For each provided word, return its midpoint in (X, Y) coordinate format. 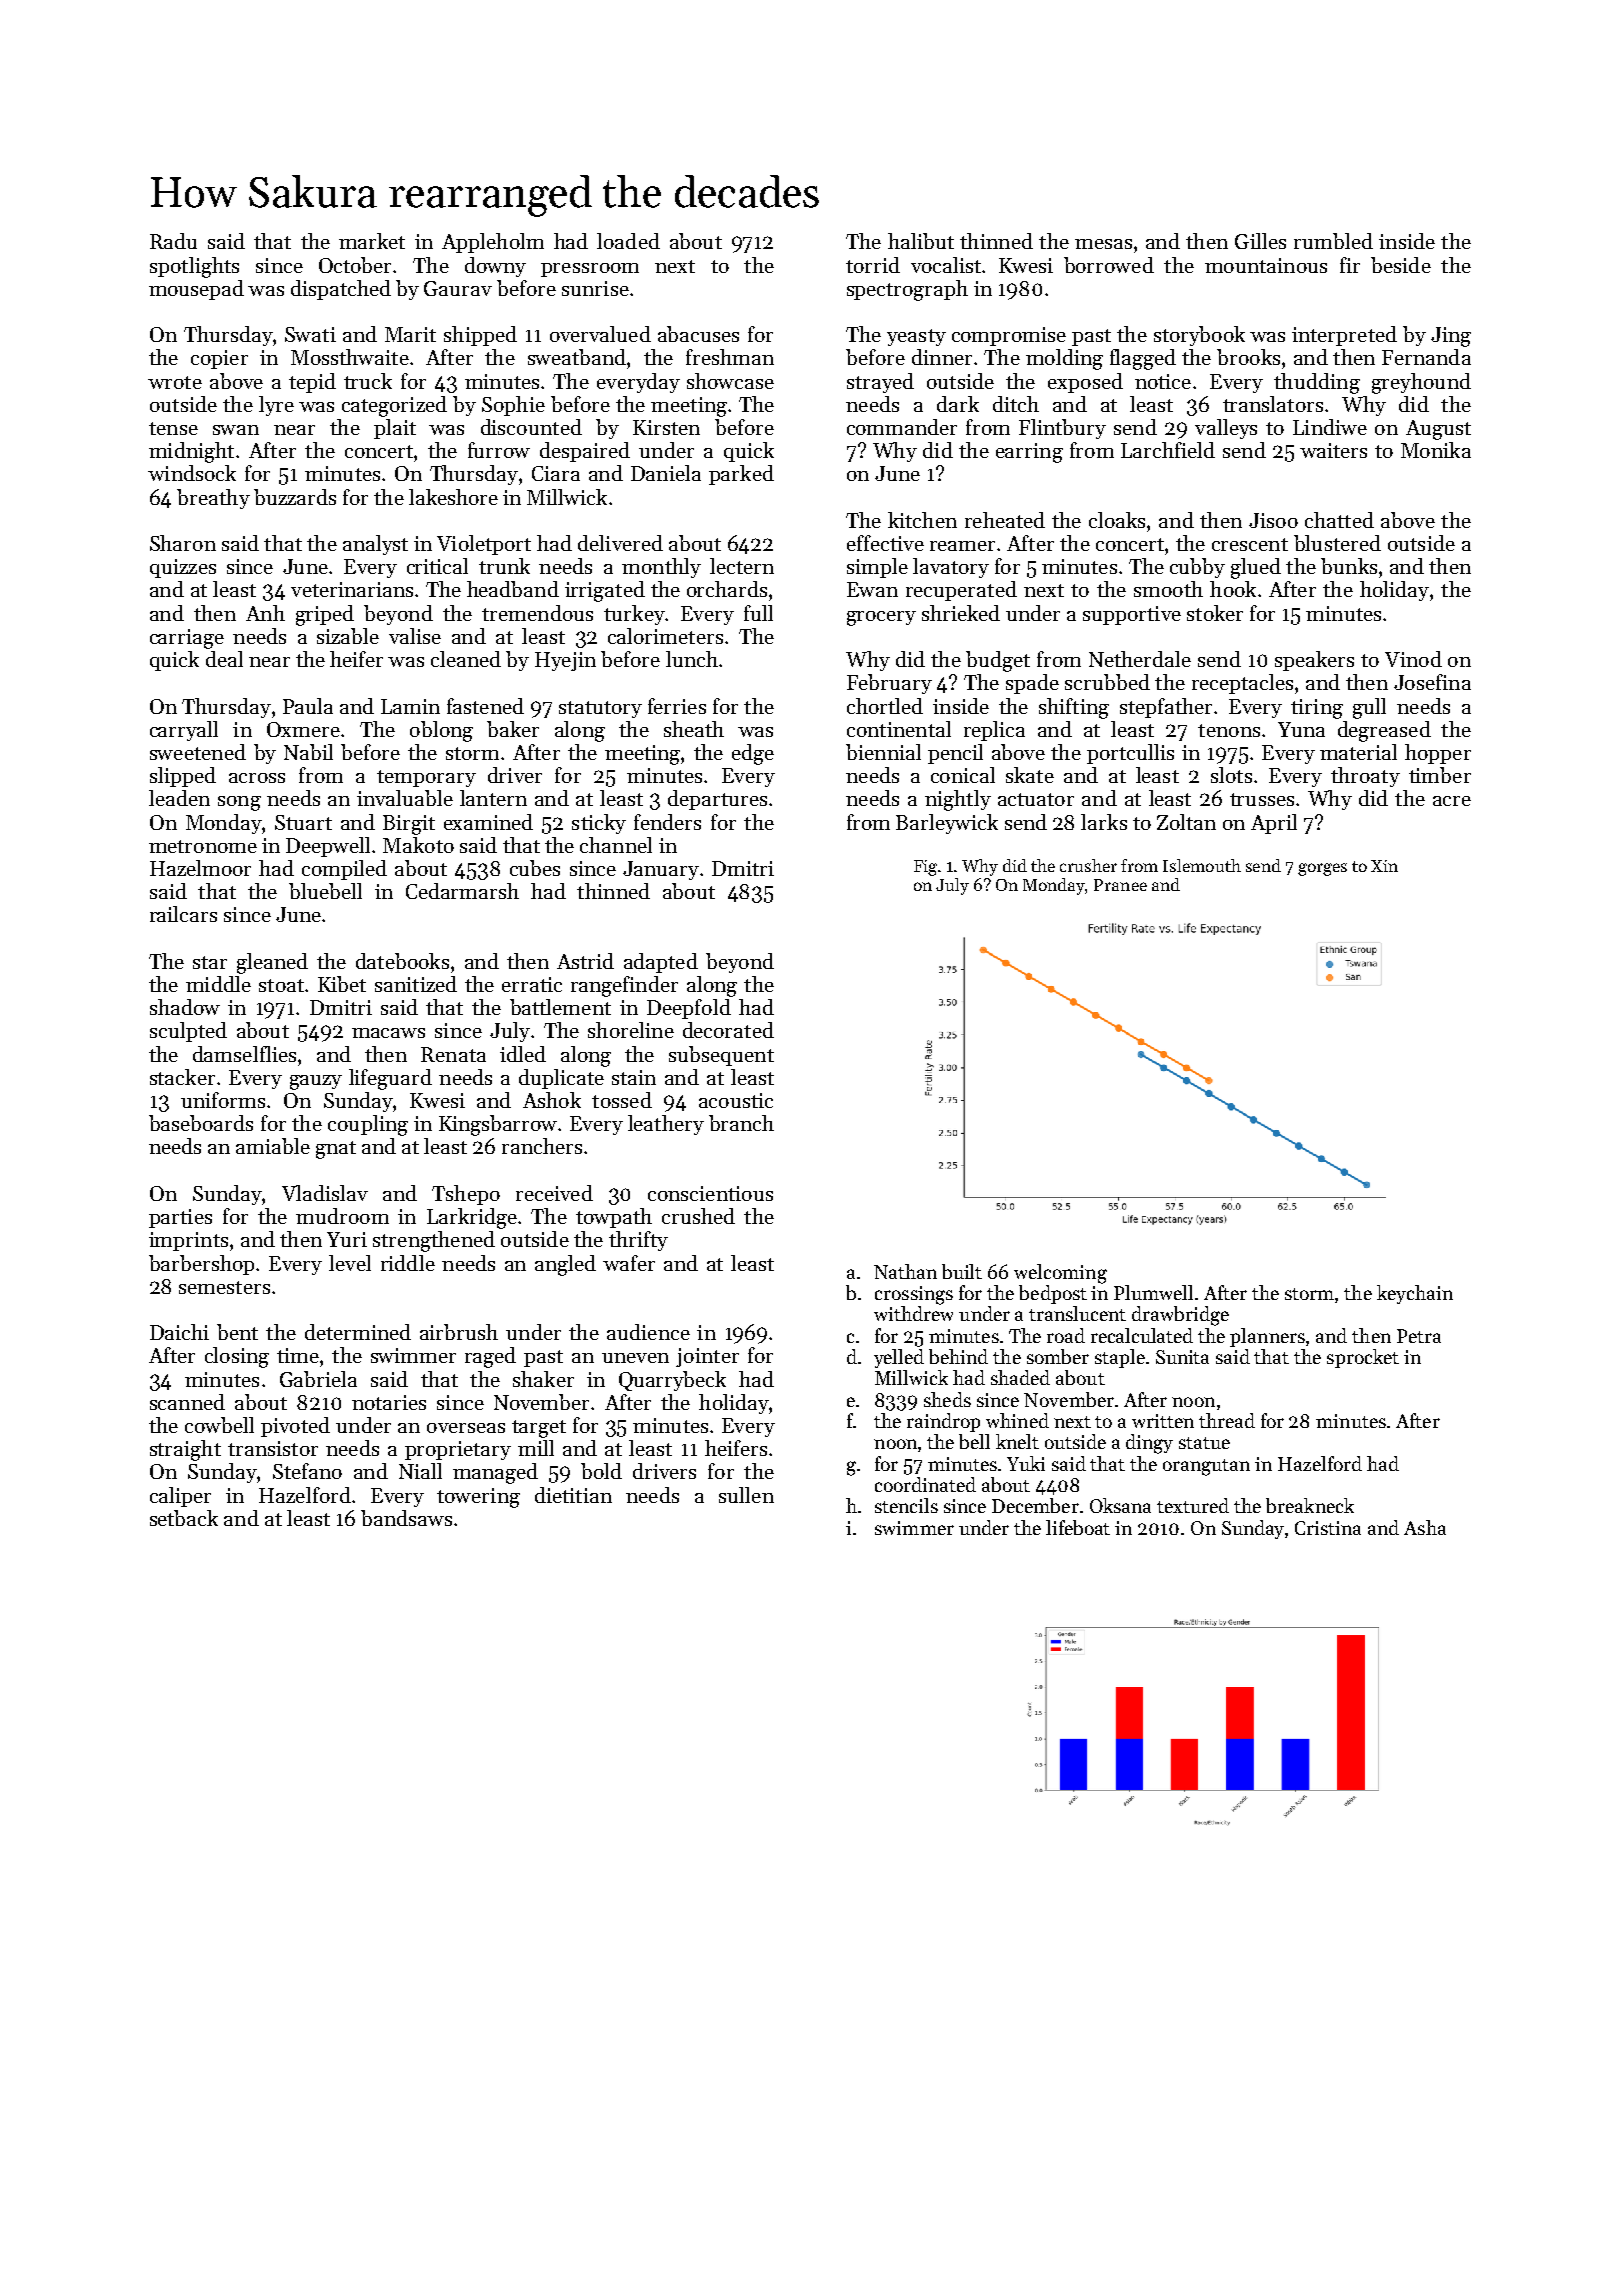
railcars (183, 914)
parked (741, 475)
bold (601, 1471)
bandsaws (406, 1518)
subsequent (721, 1056)
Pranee (1120, 885)
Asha (1425, 1527)
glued (1256, 568)
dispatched (341, 290)
